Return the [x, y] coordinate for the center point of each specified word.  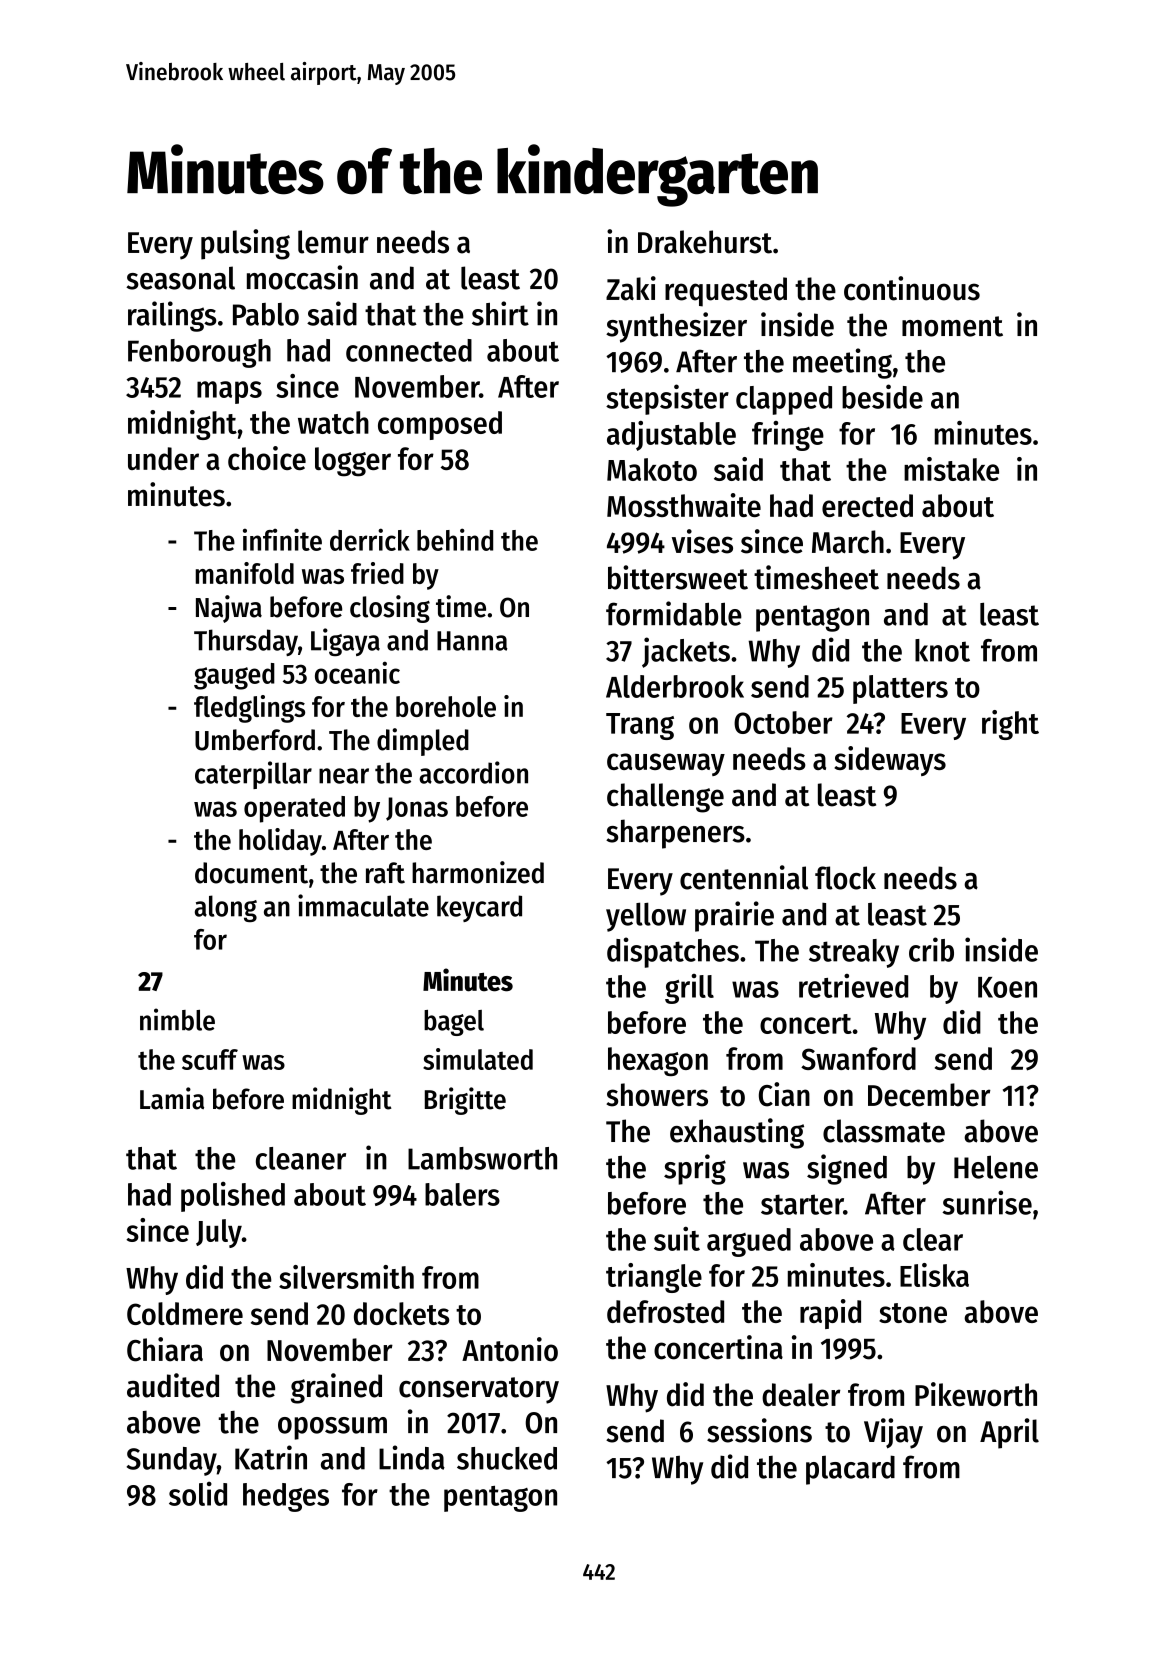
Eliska [934, 1275]
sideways [890, 761]
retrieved [853, 986]
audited [173, 1385]
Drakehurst [705, 242]
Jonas [417, 809]
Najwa [229, 609]
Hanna [472, 641]
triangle [654, 1278]
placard [850, 1470]
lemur [333, 242]
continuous [912, 288]
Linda [412, 1457]
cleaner [301, 1158]
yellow [646, 917]
